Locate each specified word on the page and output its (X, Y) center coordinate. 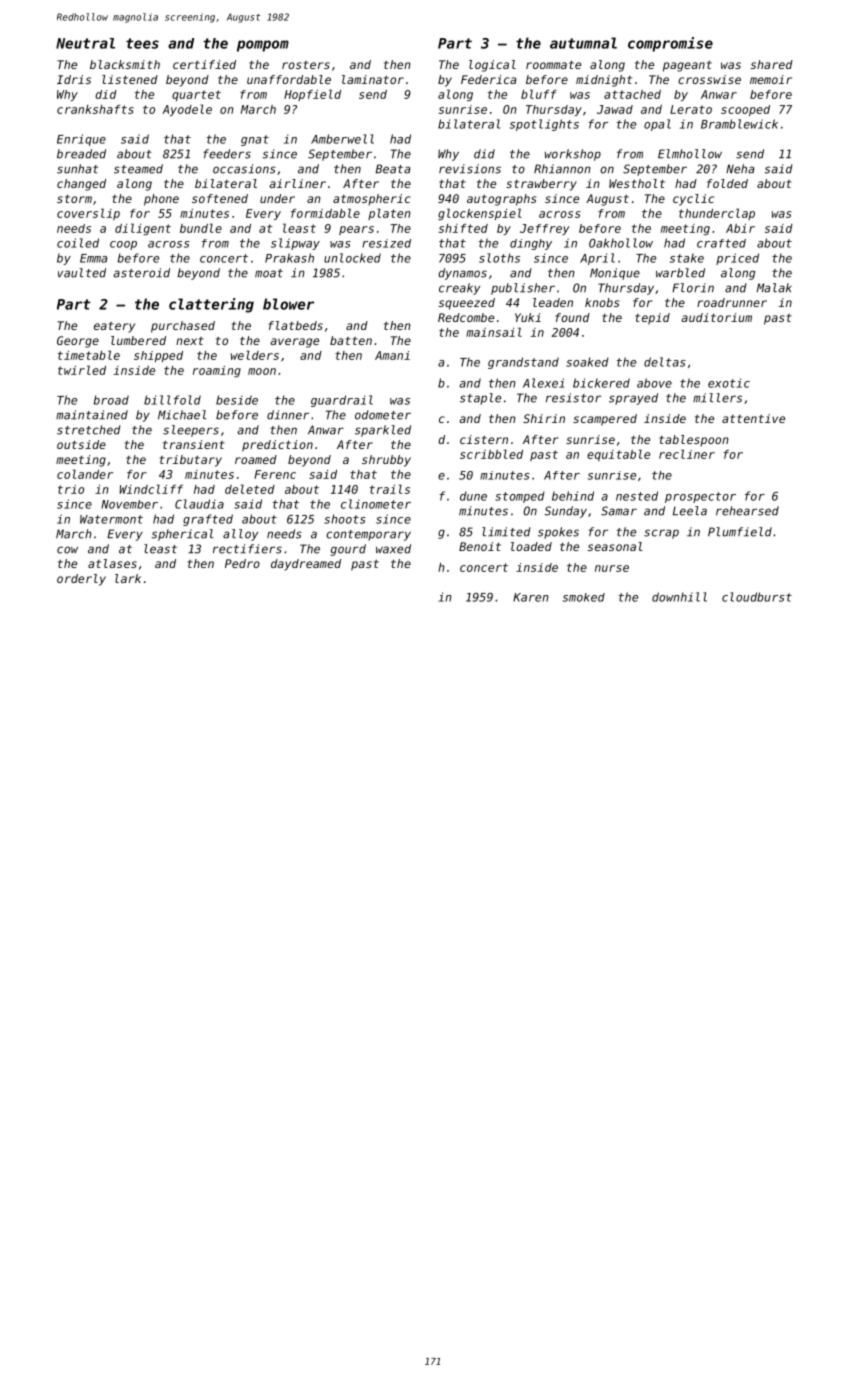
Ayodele (187, 110)
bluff (539, 94)
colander (85, 474)
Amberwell (342, 139)
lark (128, 578)
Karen (531, 597)
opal (657, 125)
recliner (687, 454)
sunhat (77, 169)
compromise (670, 44)
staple (480, 399)
